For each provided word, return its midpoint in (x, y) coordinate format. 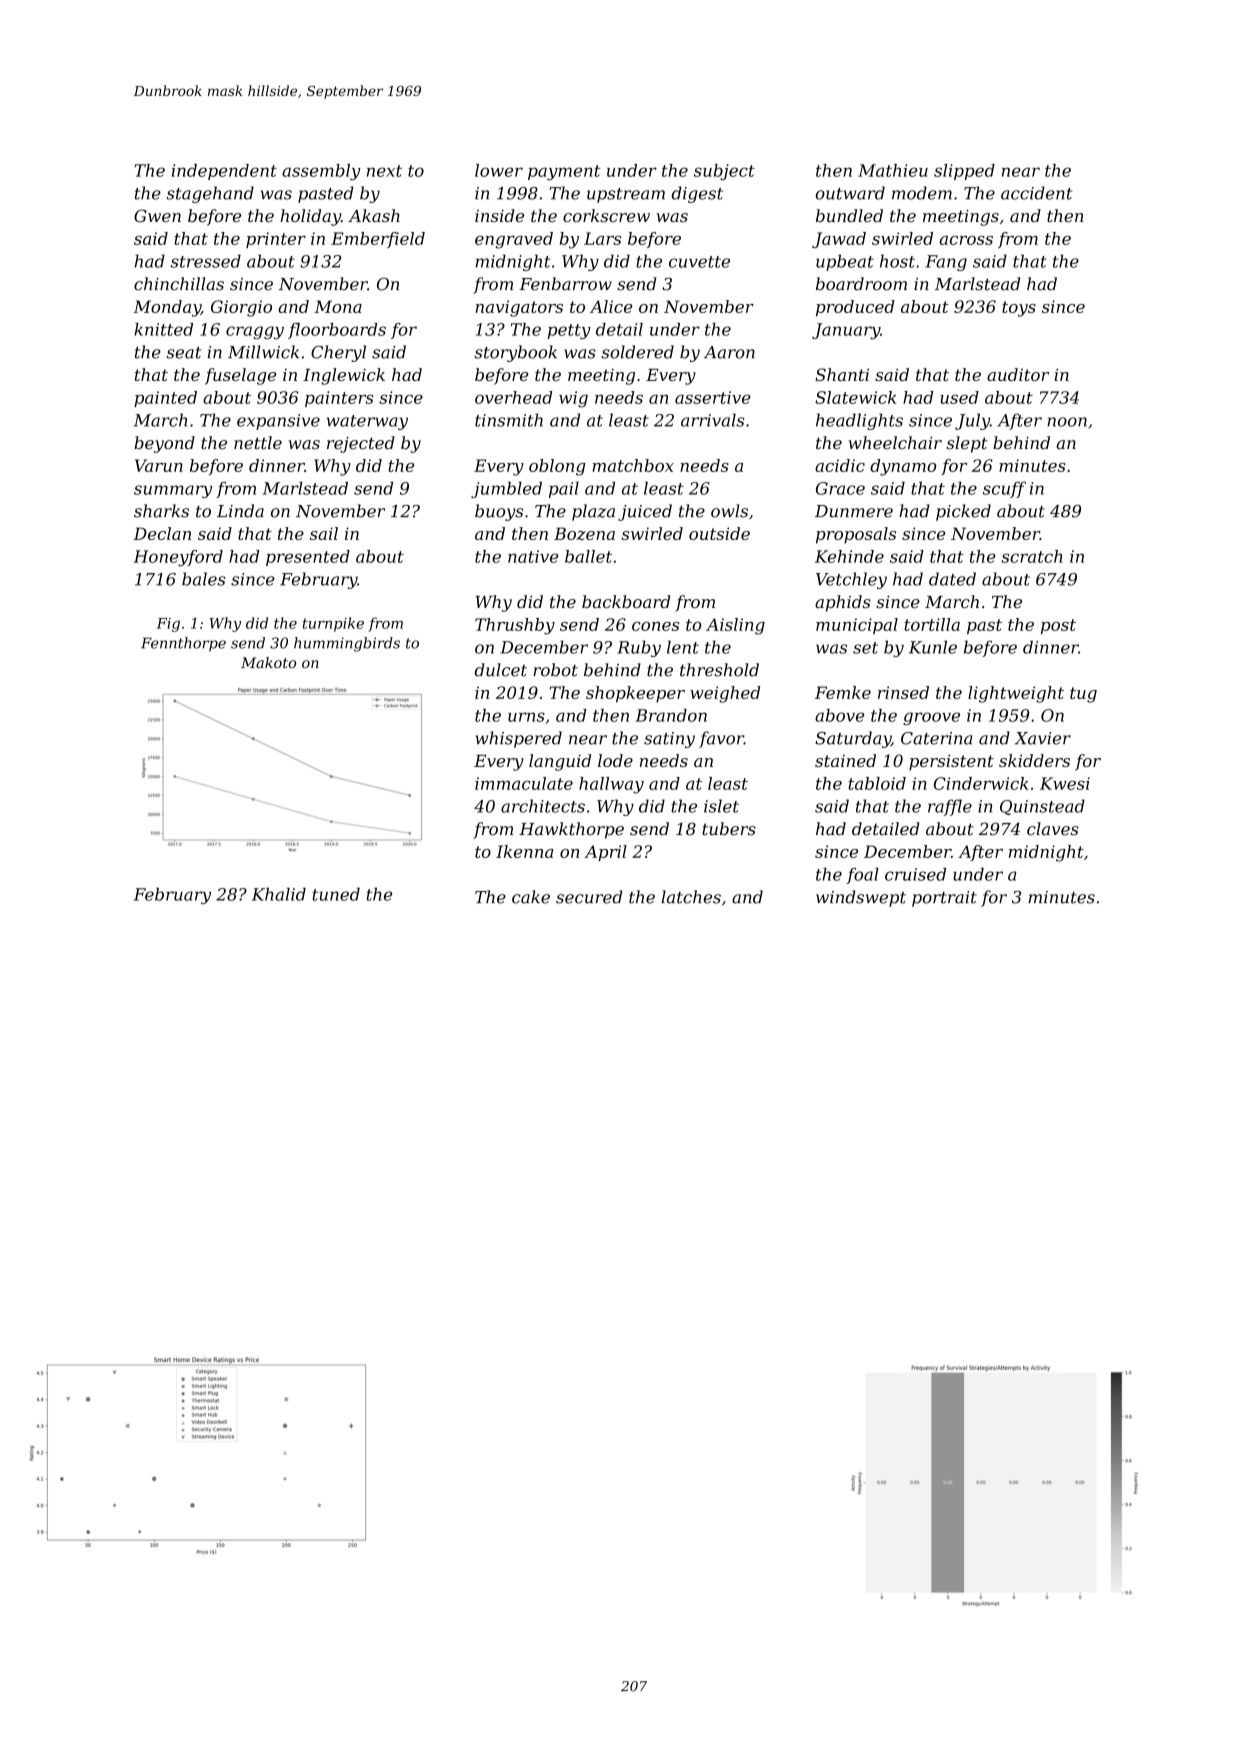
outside (719, 533)
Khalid (279, 894)
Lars (602, 238)
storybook (515, 353)
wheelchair (895, 443)
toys (1019, 309)
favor (721, 739)
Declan (162, 533)
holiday (310, 217)
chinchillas (179, 284)
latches (691, 897)
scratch (1031, 556)
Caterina (936, 738)
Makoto (268, 662)
